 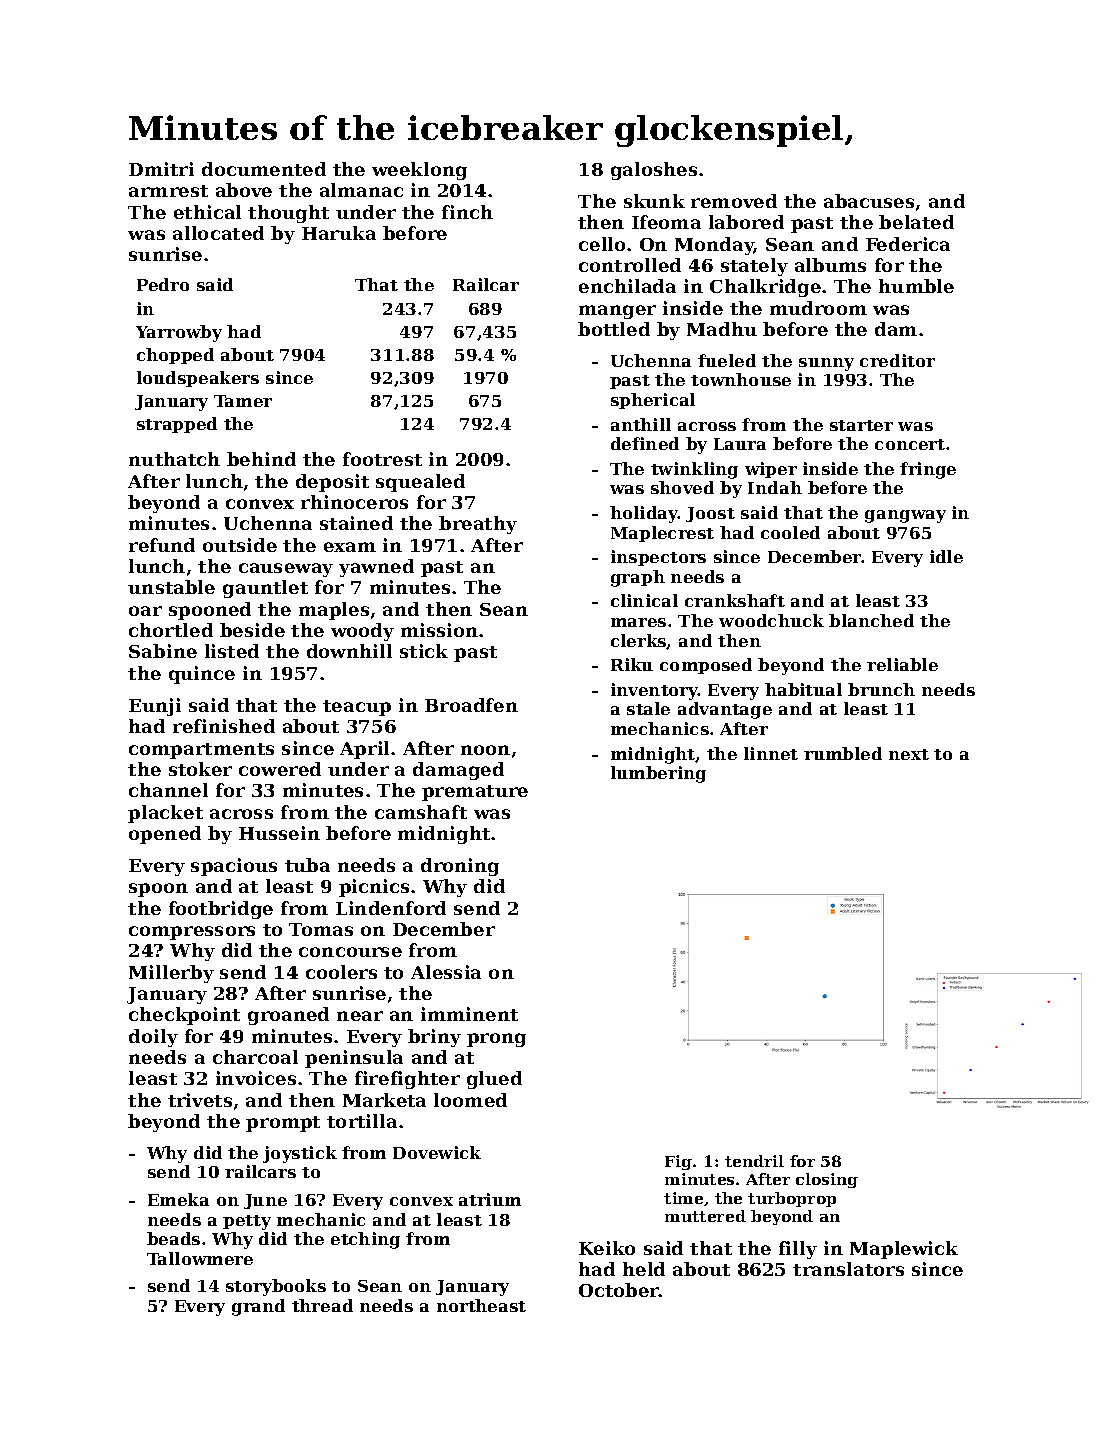 What do you see at coordinates (645, 443) in the image?
I see `defined` at bounding box center [645, 443].
